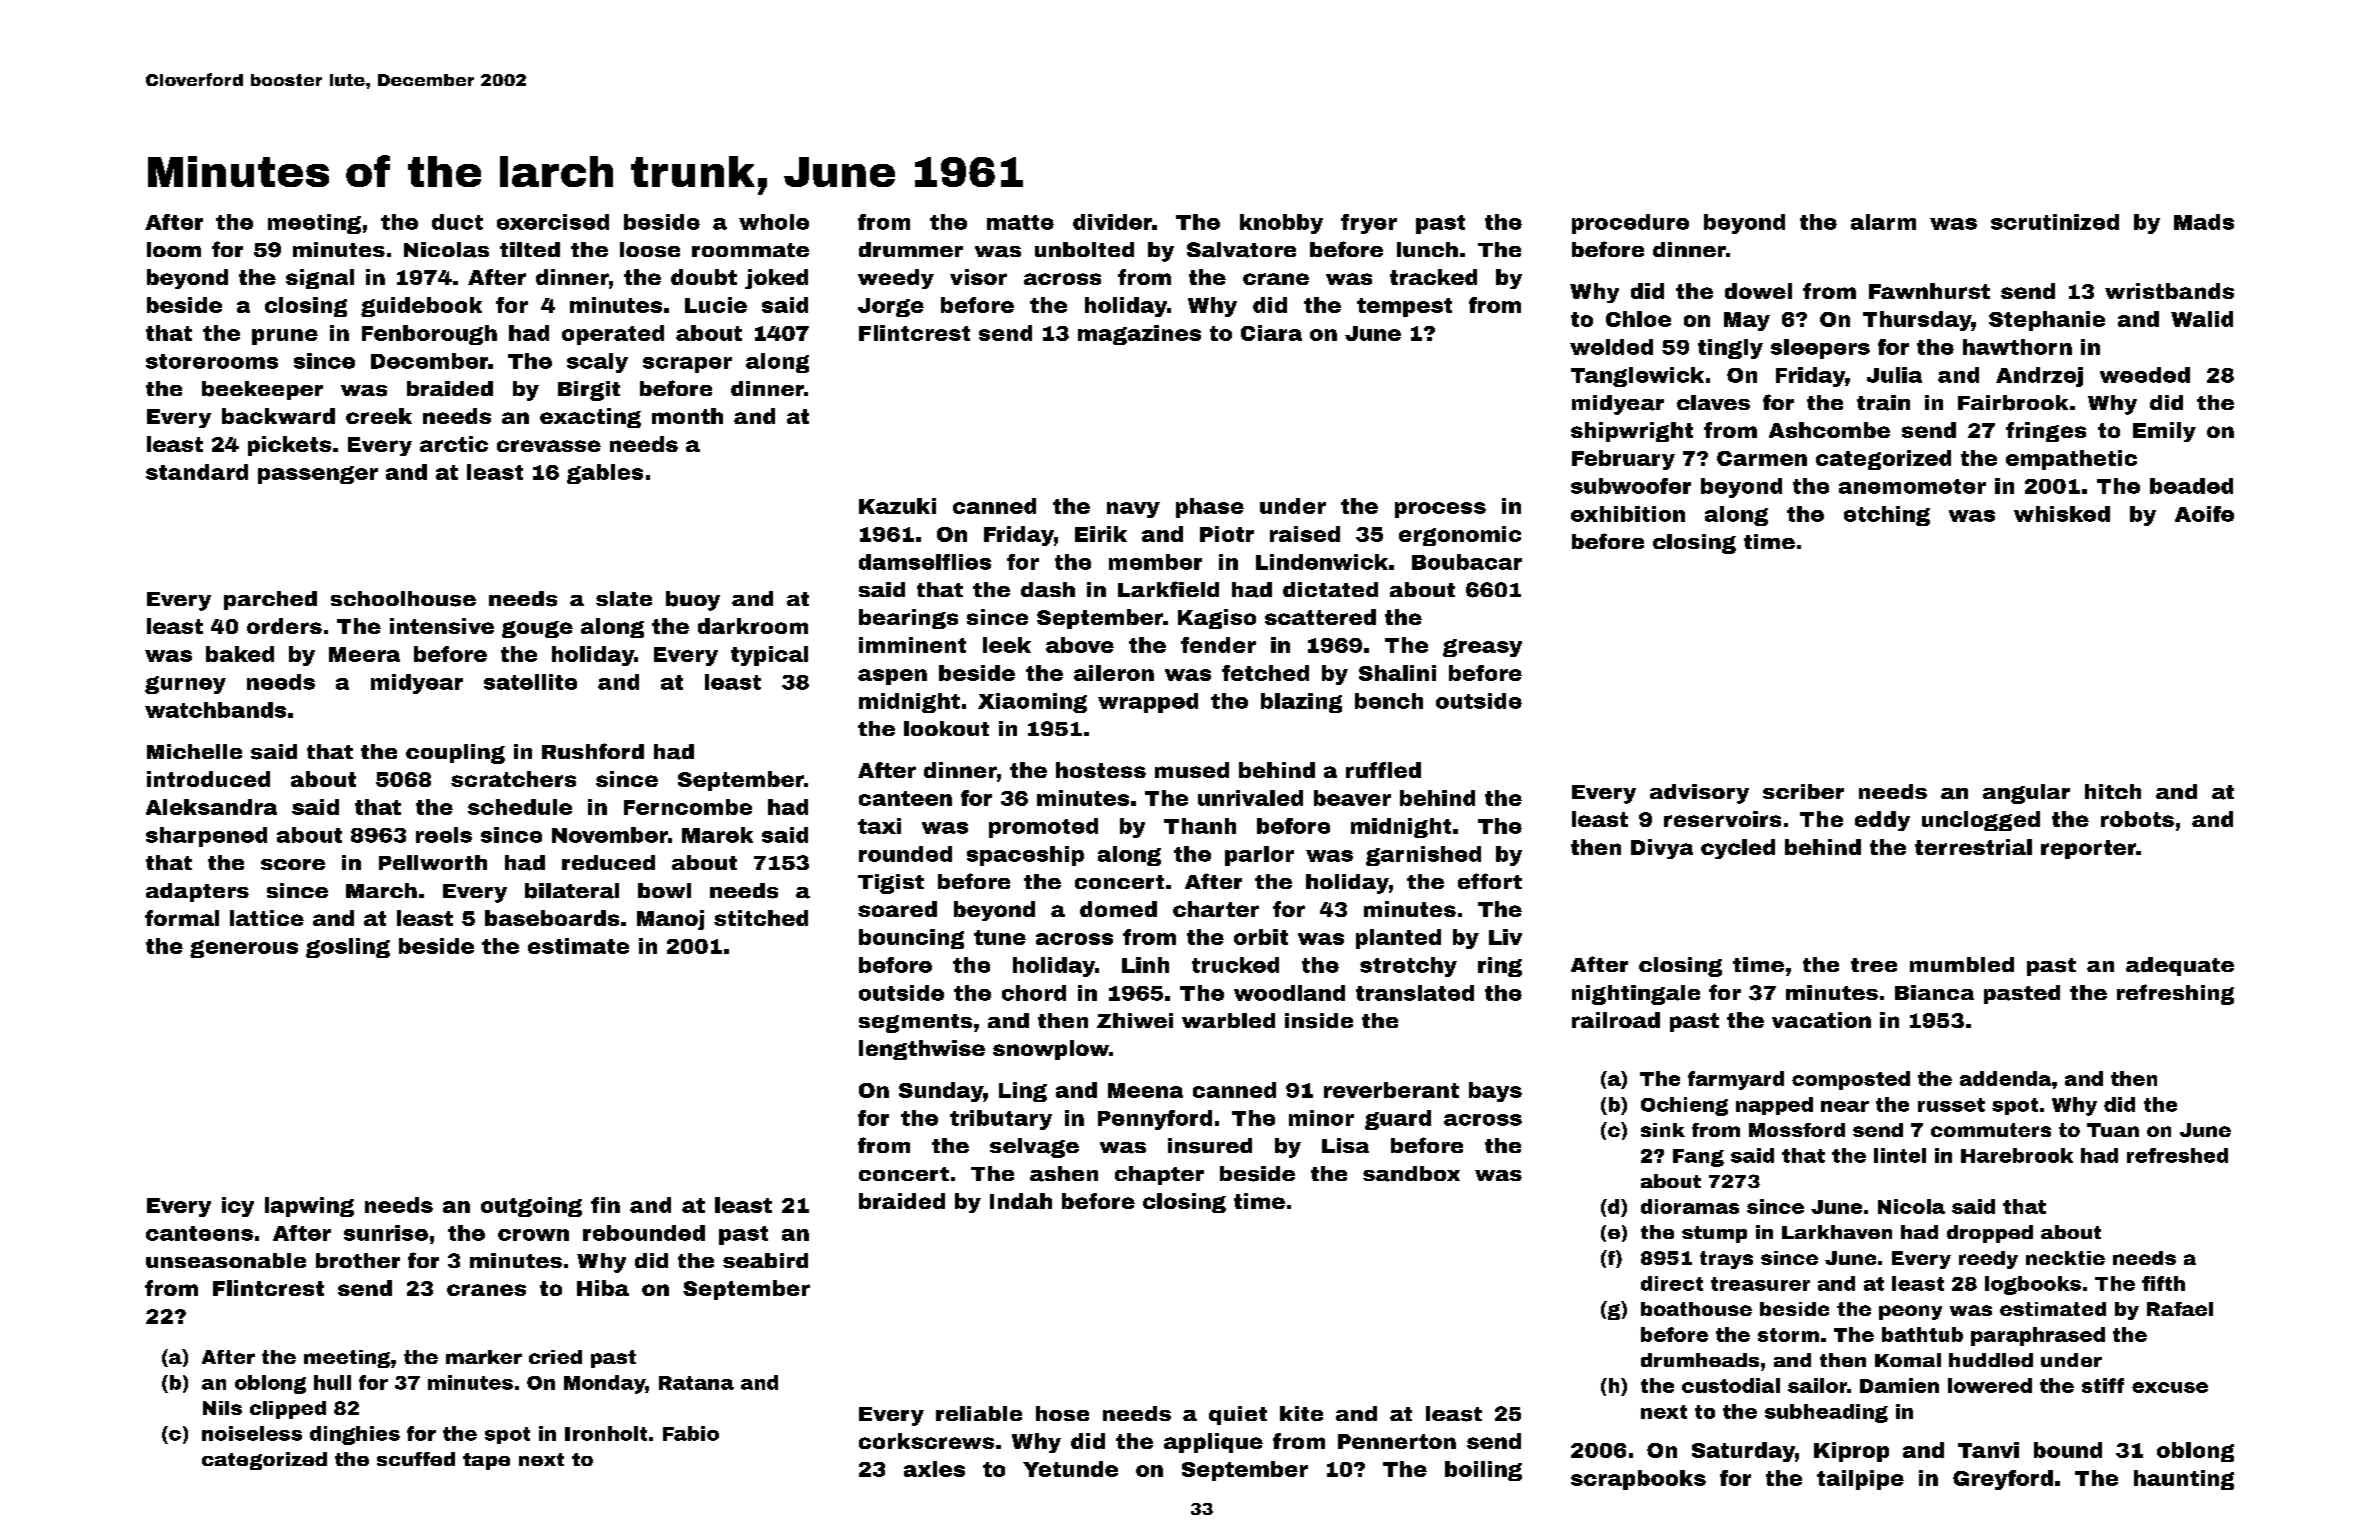 The height and width of the screenshot is (1540, 2380). What do you see at coordinates (2003, 1480) in the screenshot?
I see `Greyford` at bounding box center [2003, 1480].
